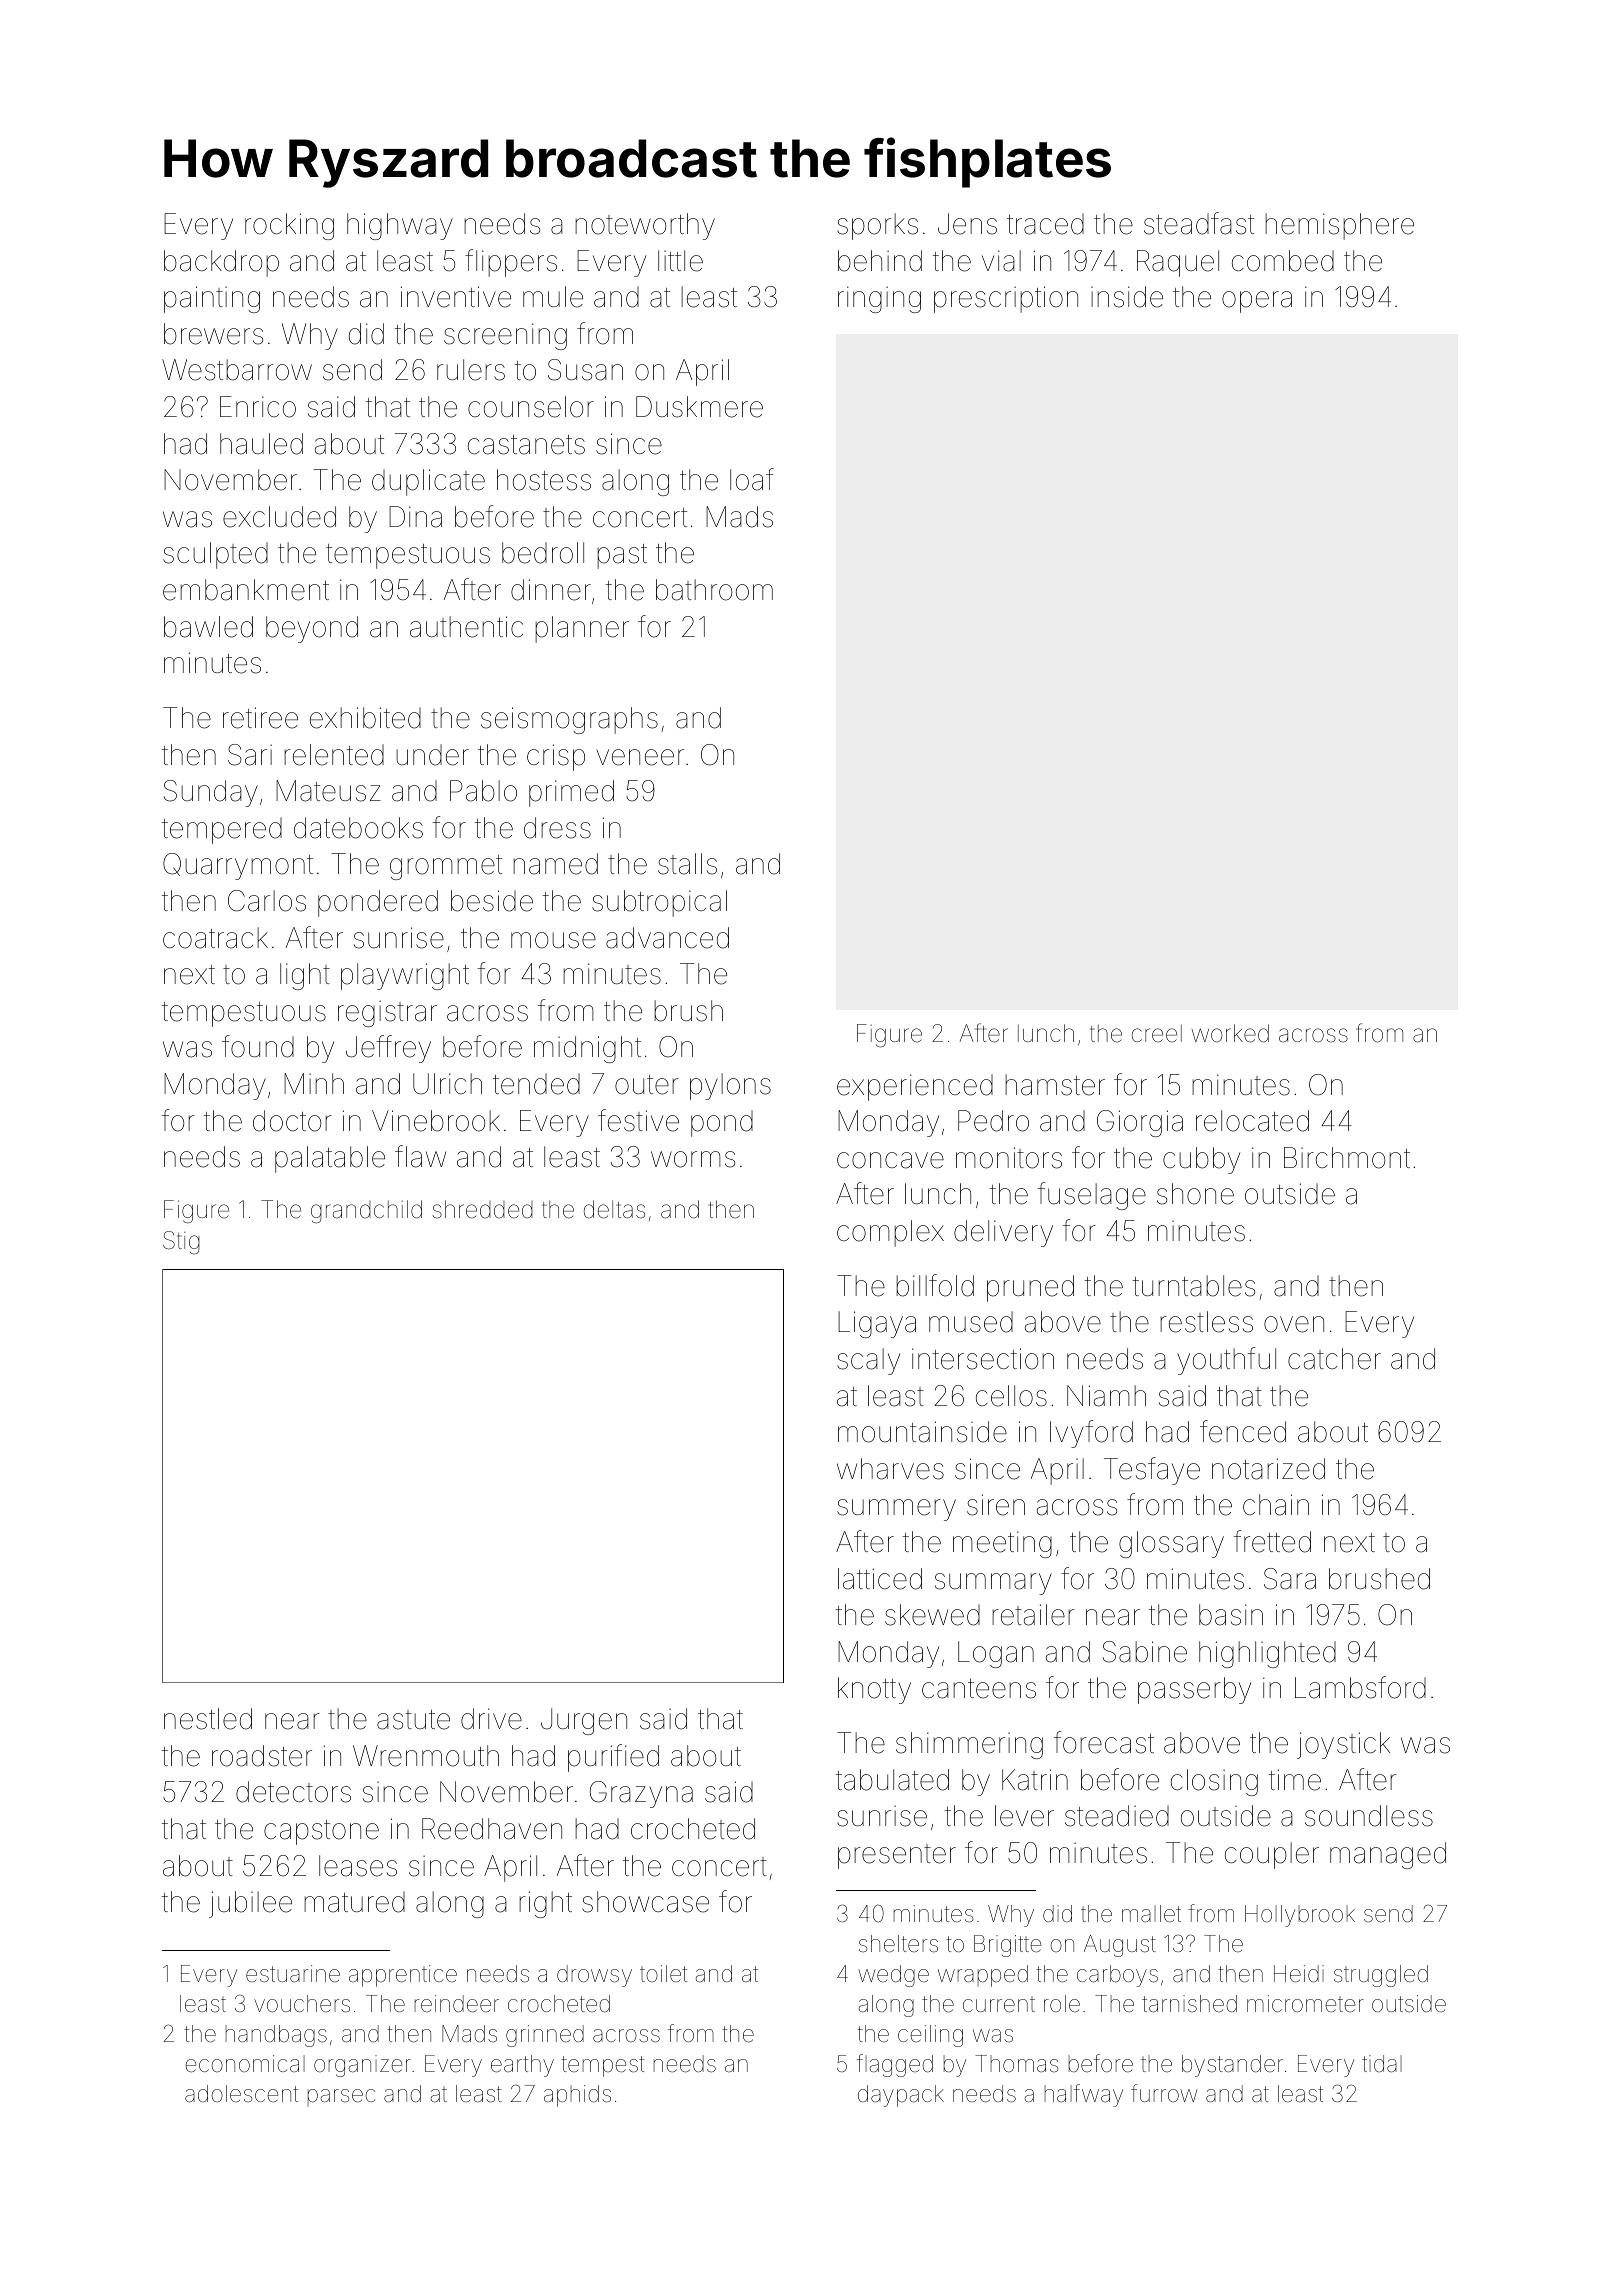  What do you see at coordinates (577, 2096) in the image?
I see `aphids` at bounding box center [577, 2096].
